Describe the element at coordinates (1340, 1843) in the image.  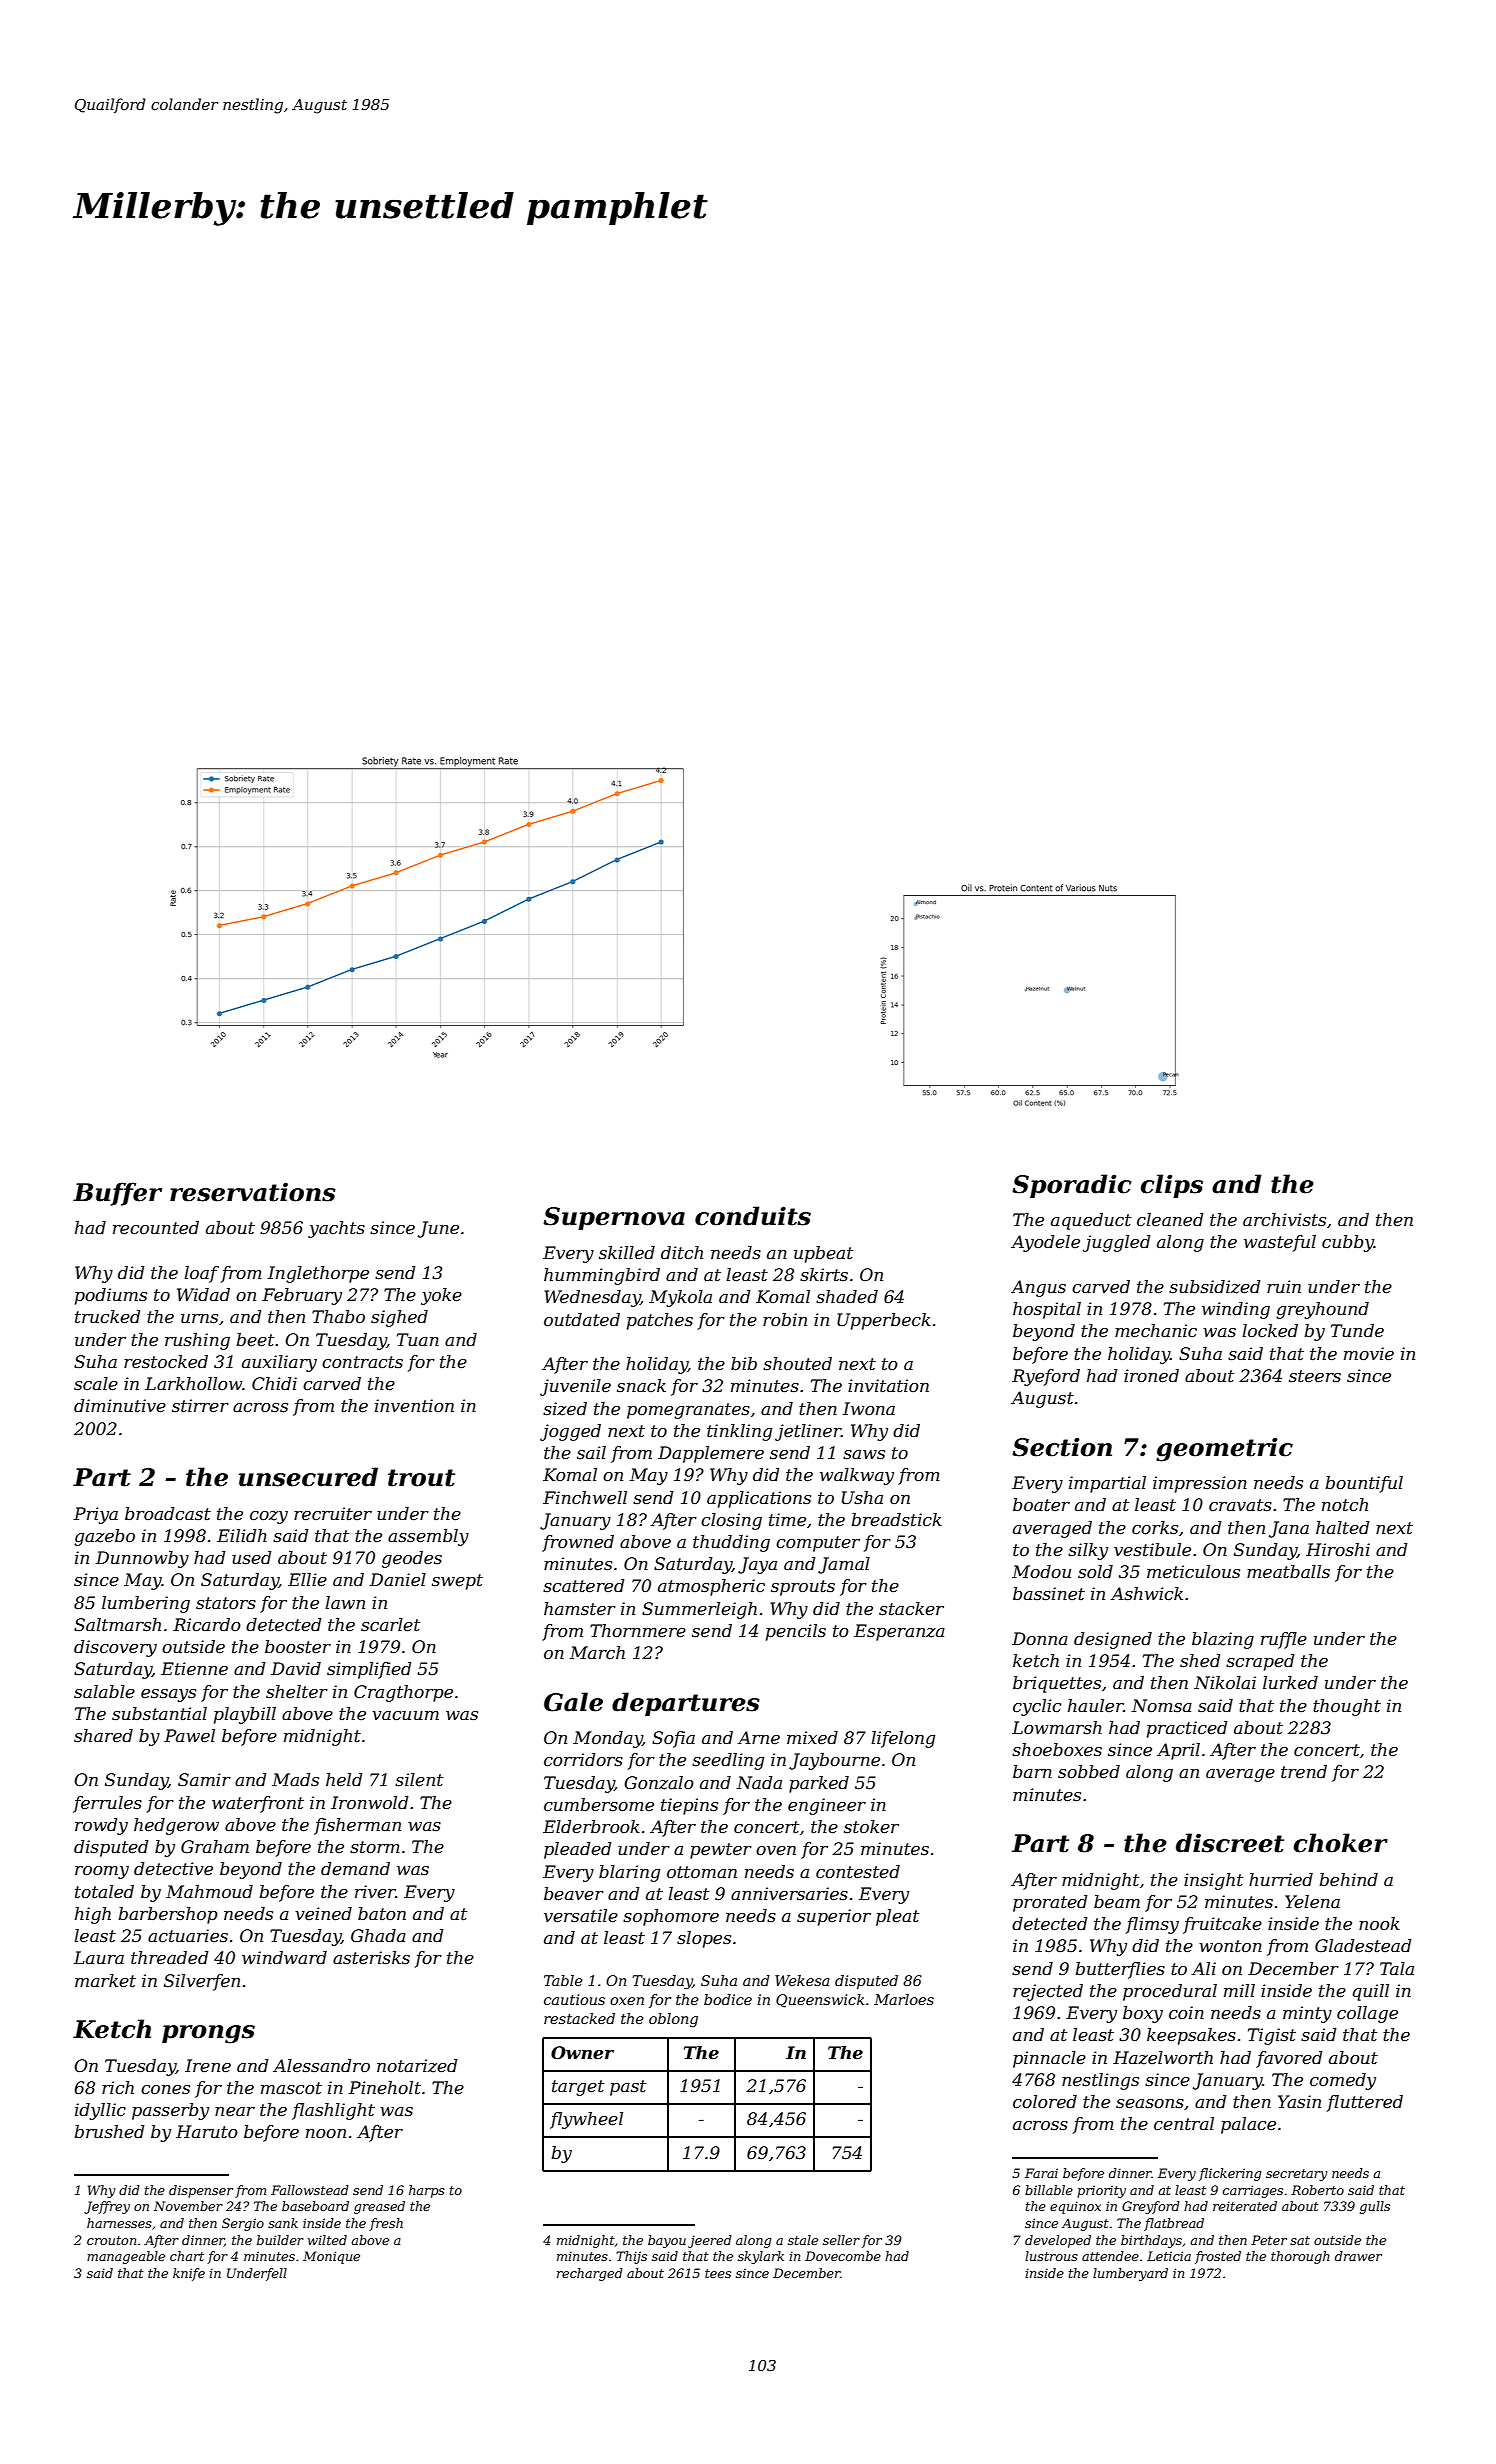
I see `choker` at that location.
